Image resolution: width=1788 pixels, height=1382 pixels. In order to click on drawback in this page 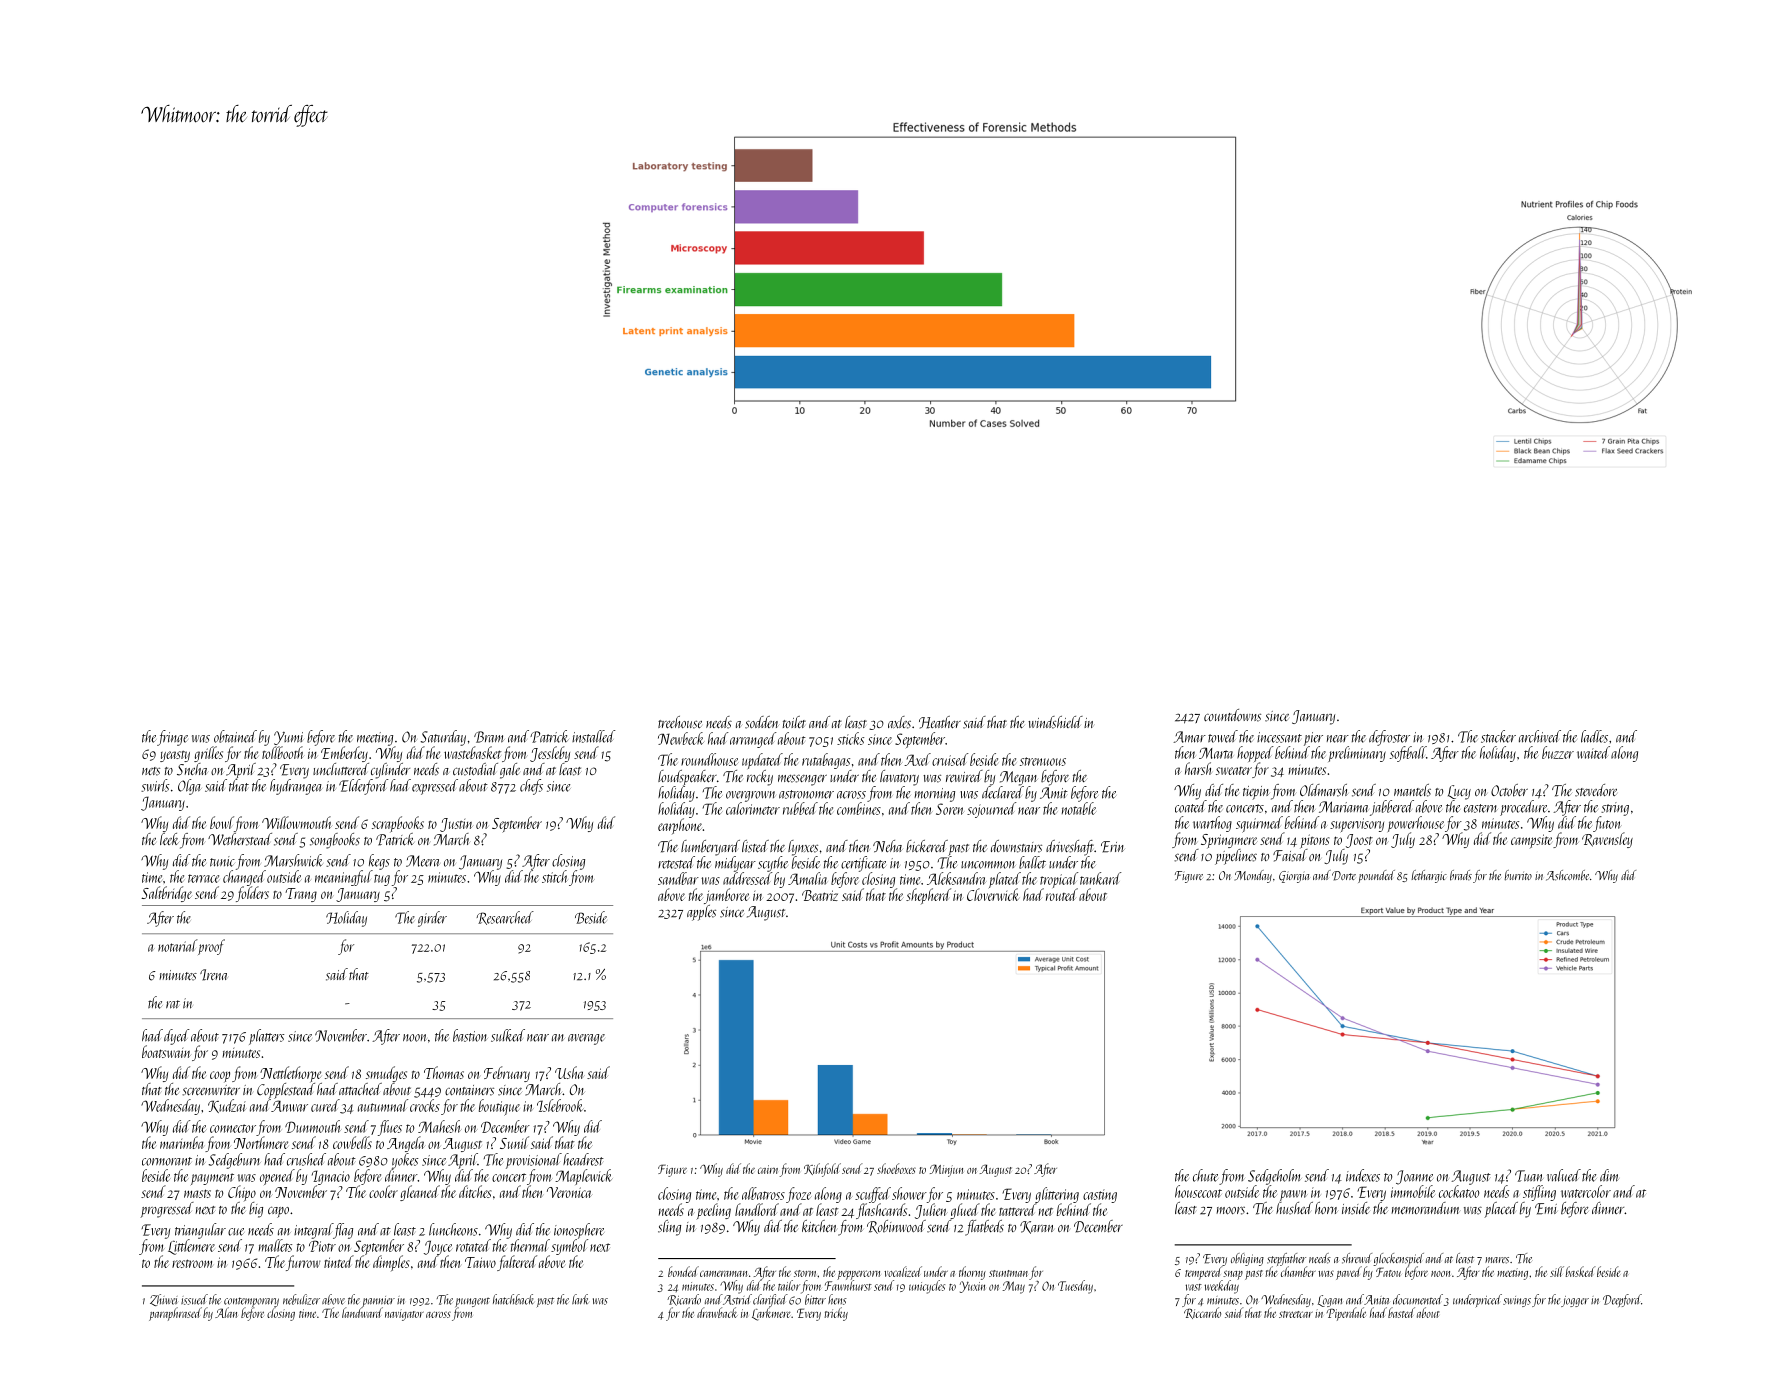, I will do `click(717, 1312)`.
